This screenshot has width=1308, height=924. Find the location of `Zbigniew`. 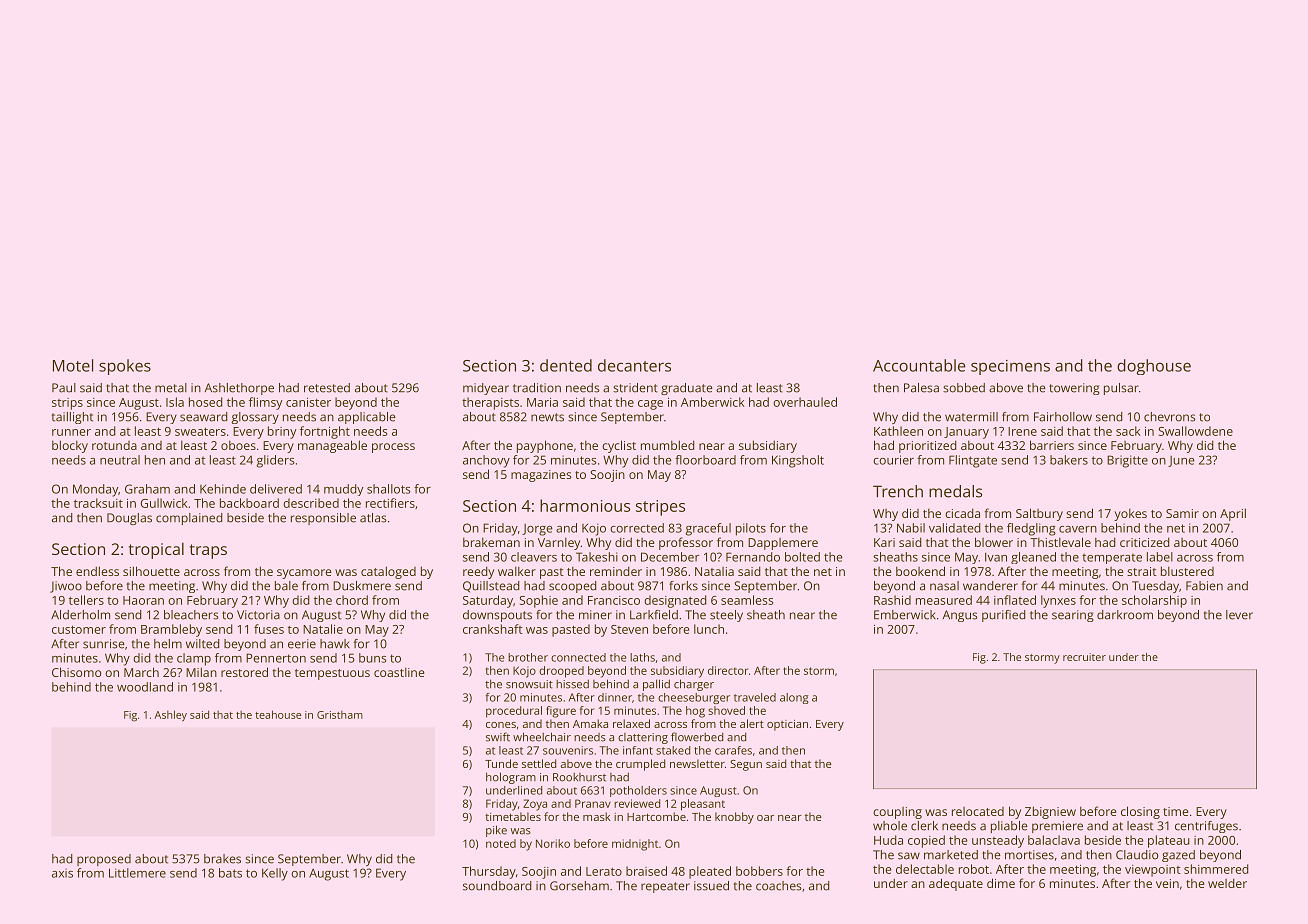

Zbigniew is located at coordinates (1050, 812).
